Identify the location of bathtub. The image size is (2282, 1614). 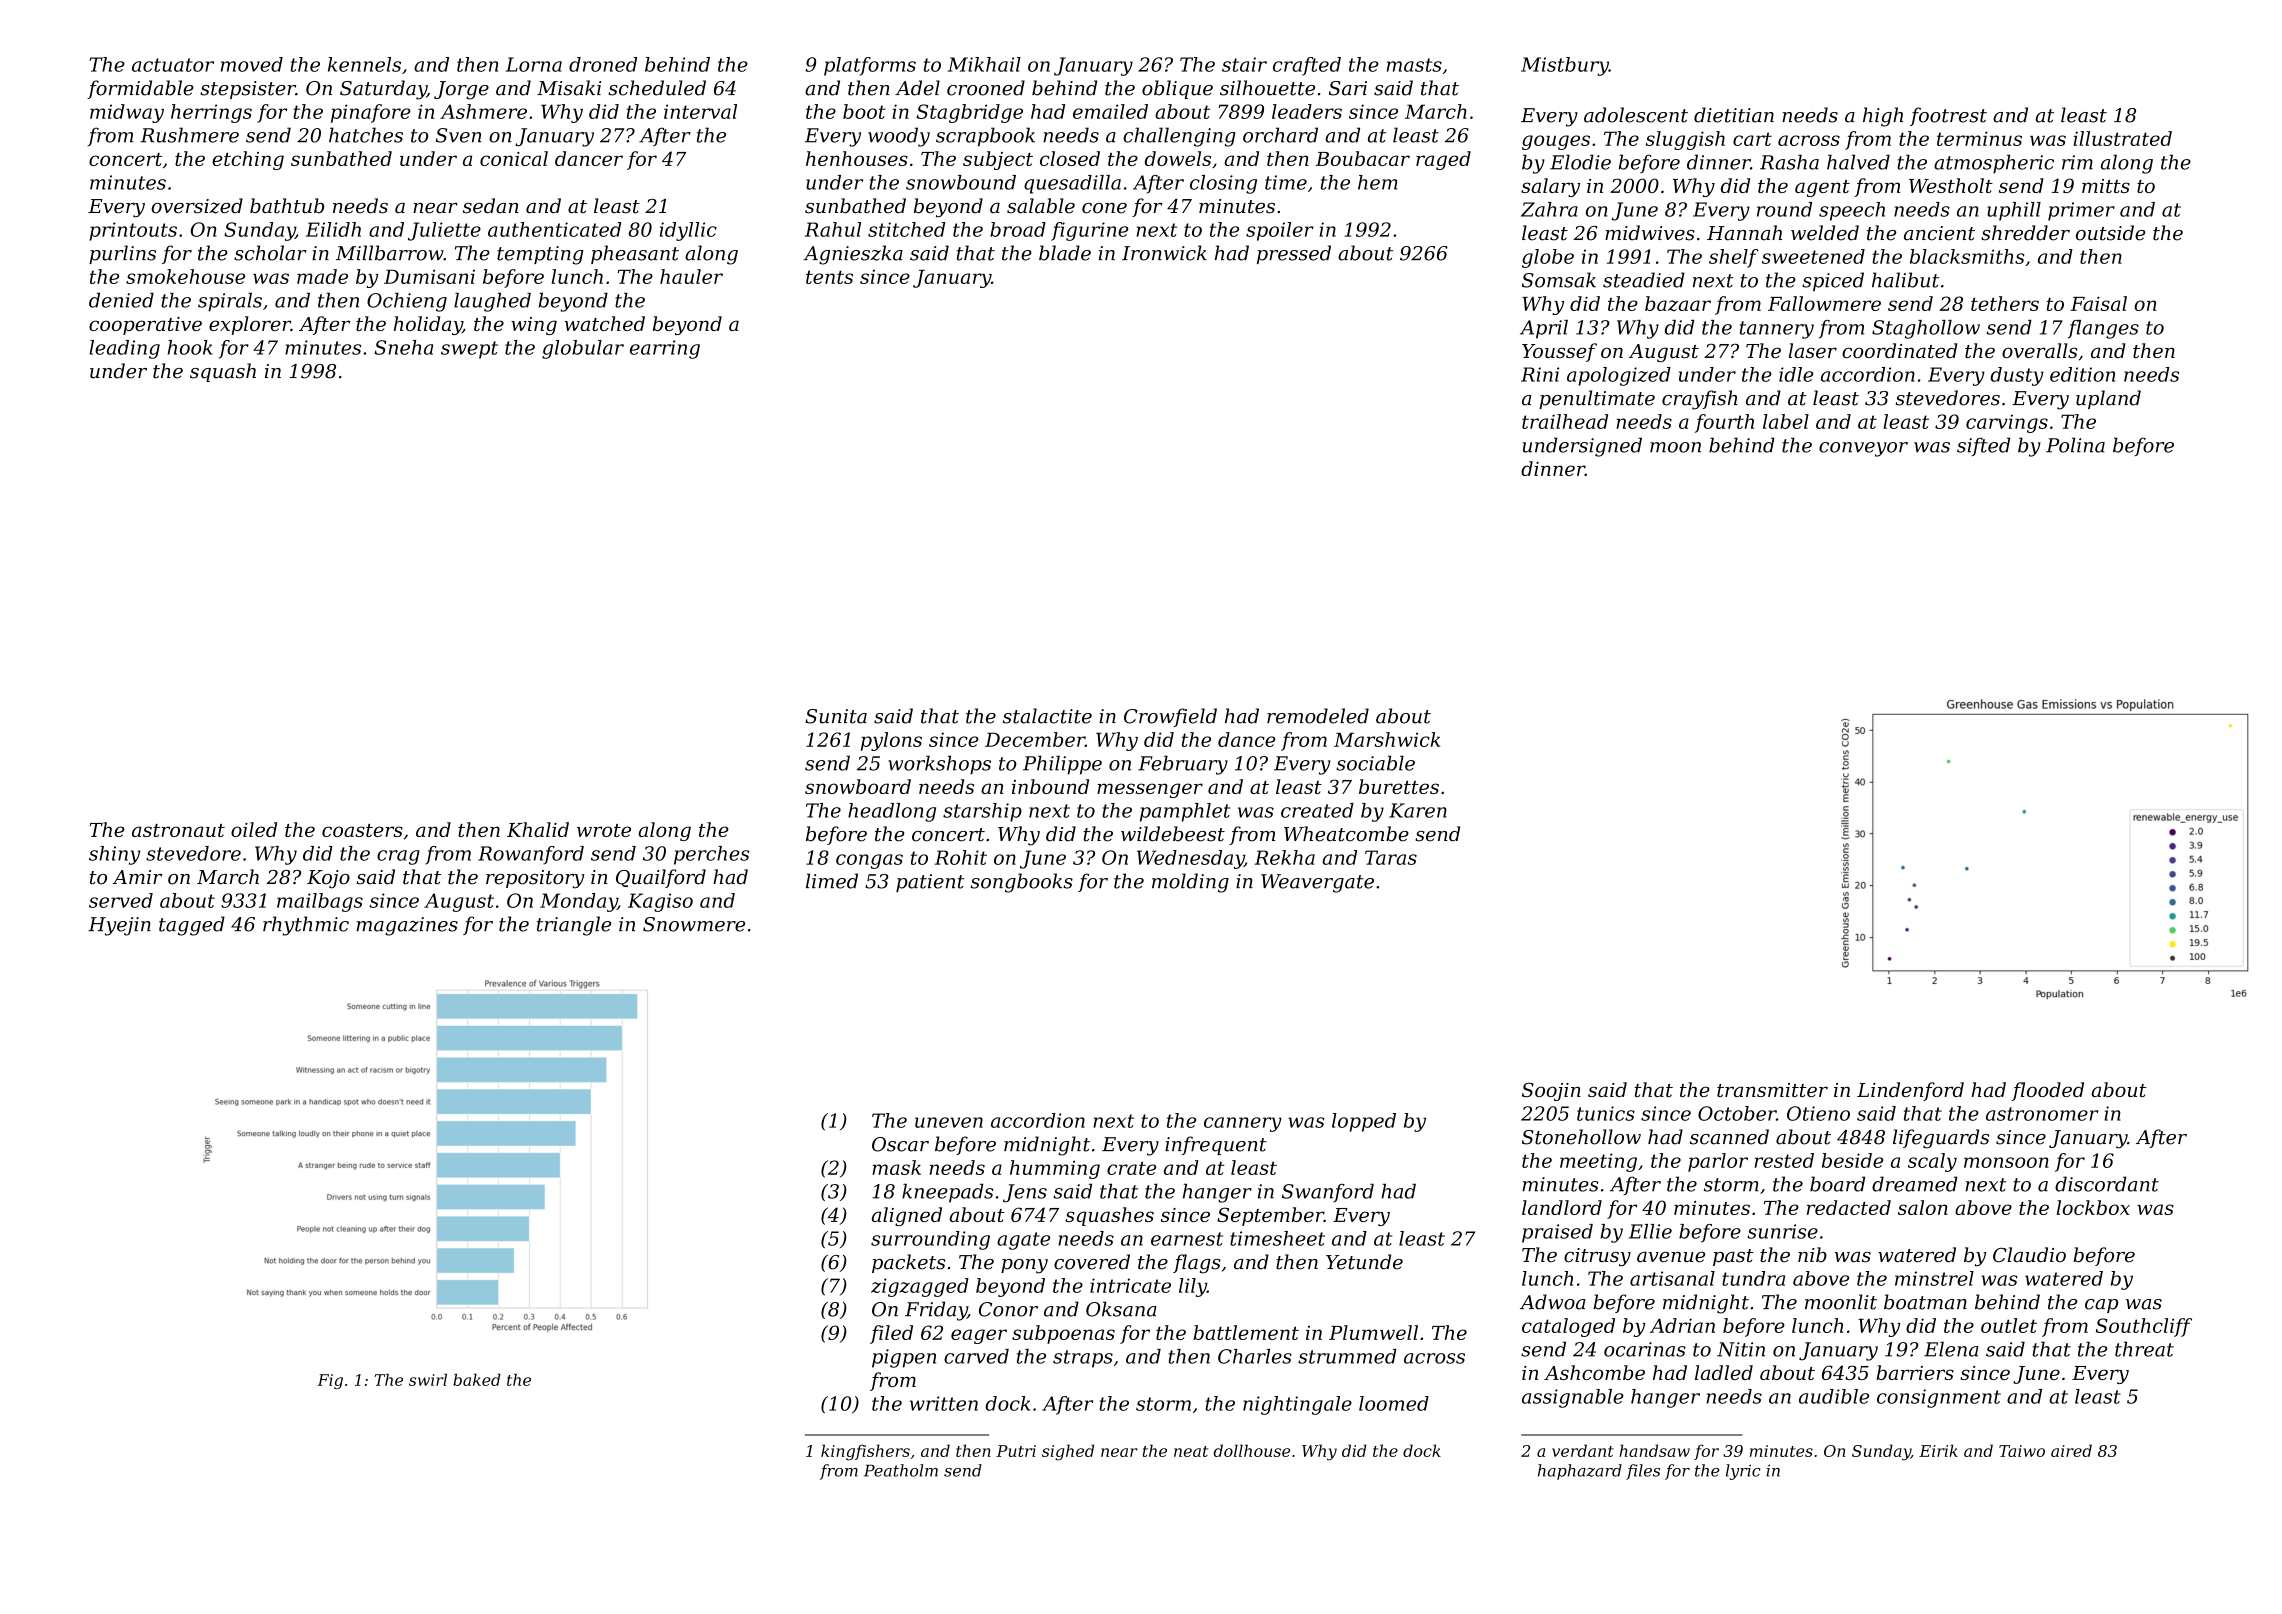
(287, 206).
